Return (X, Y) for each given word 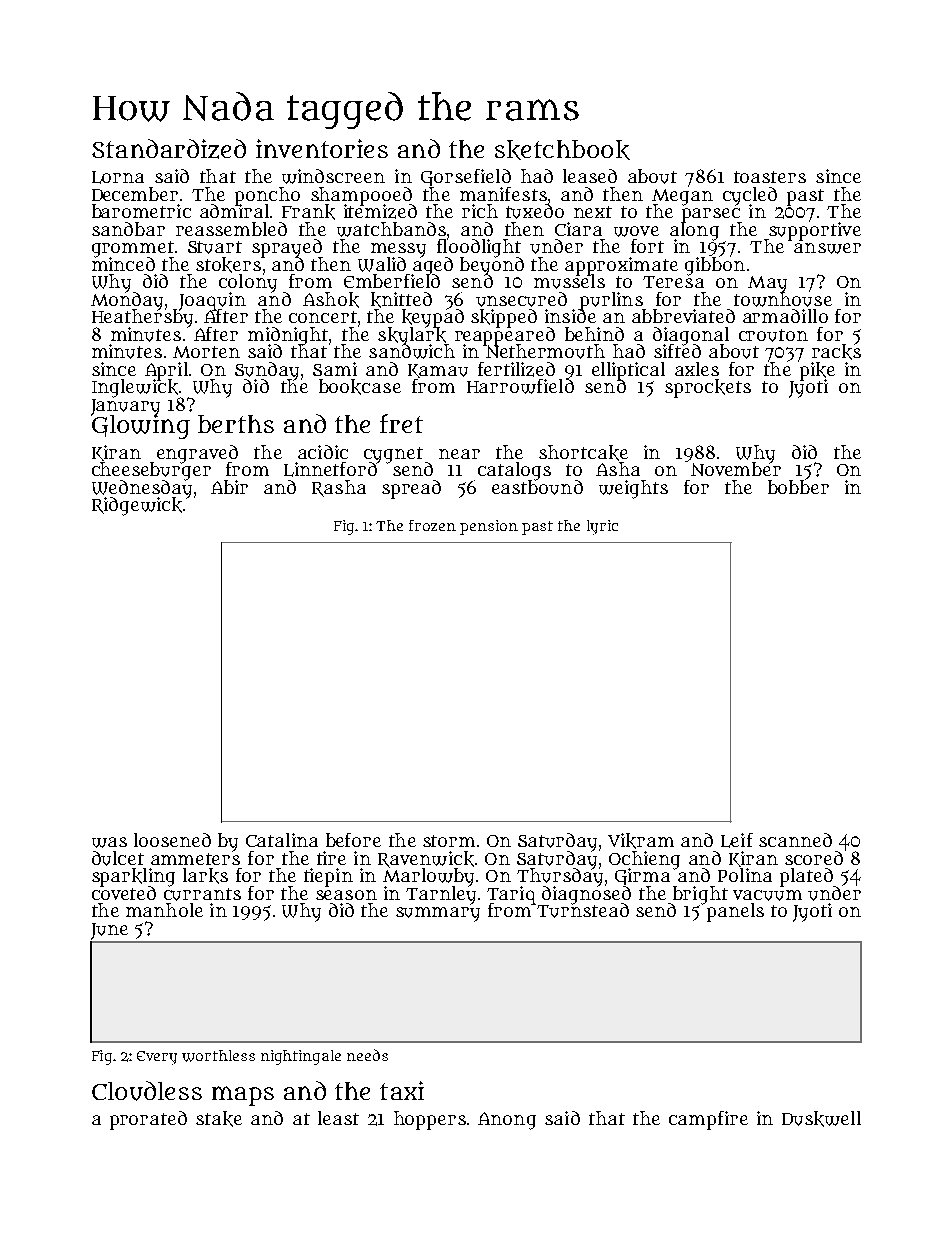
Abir (229, 487)
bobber (798, 487)
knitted (401, 300)
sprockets (708, 388)
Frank (308, 212)
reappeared (505, 335)
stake (219, 1119)
